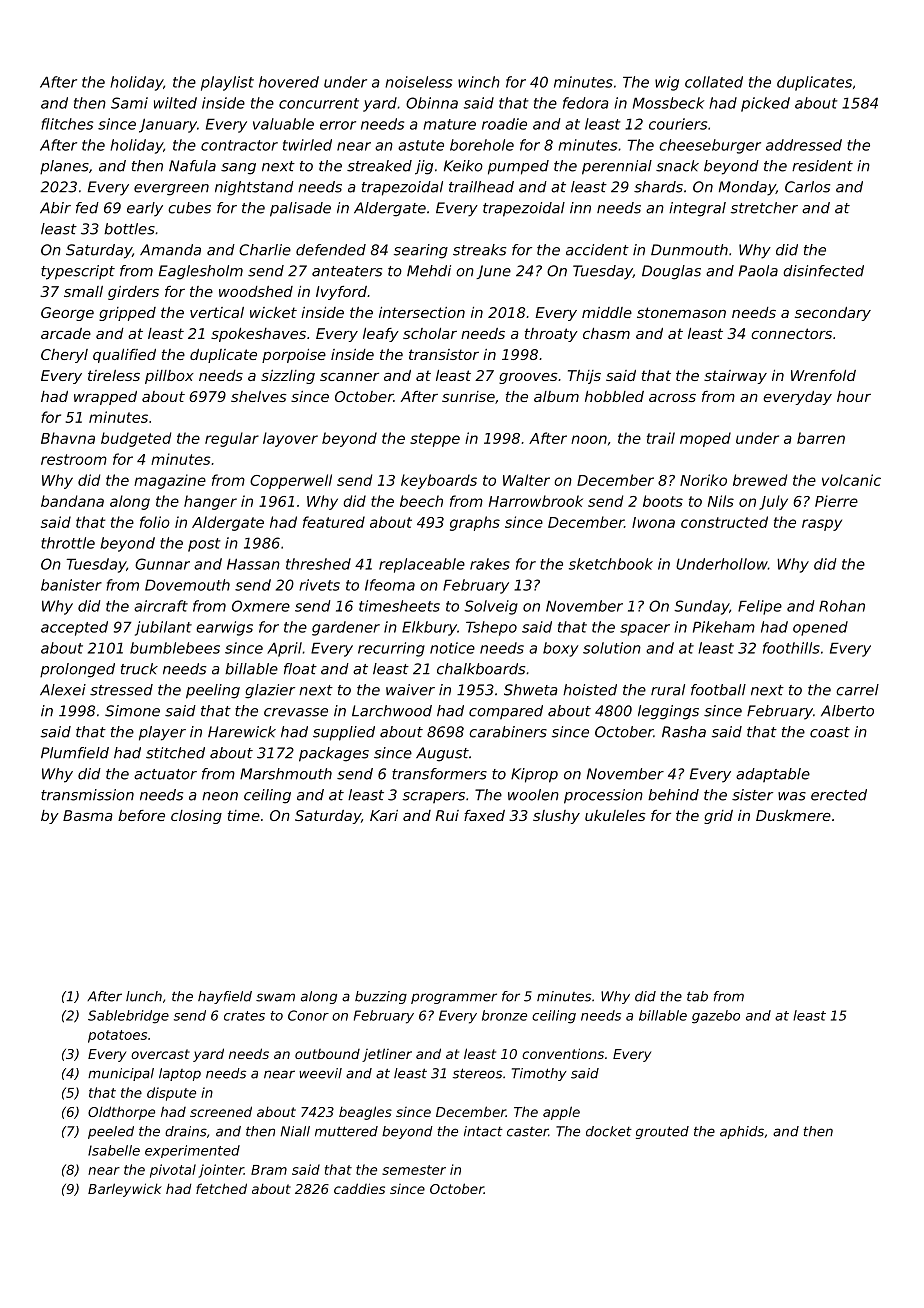 The image size is (924, 1308). What do you see at coordinates (714, 82) in the screenshot?
I see `collated` at bounding box center [714, 82].
